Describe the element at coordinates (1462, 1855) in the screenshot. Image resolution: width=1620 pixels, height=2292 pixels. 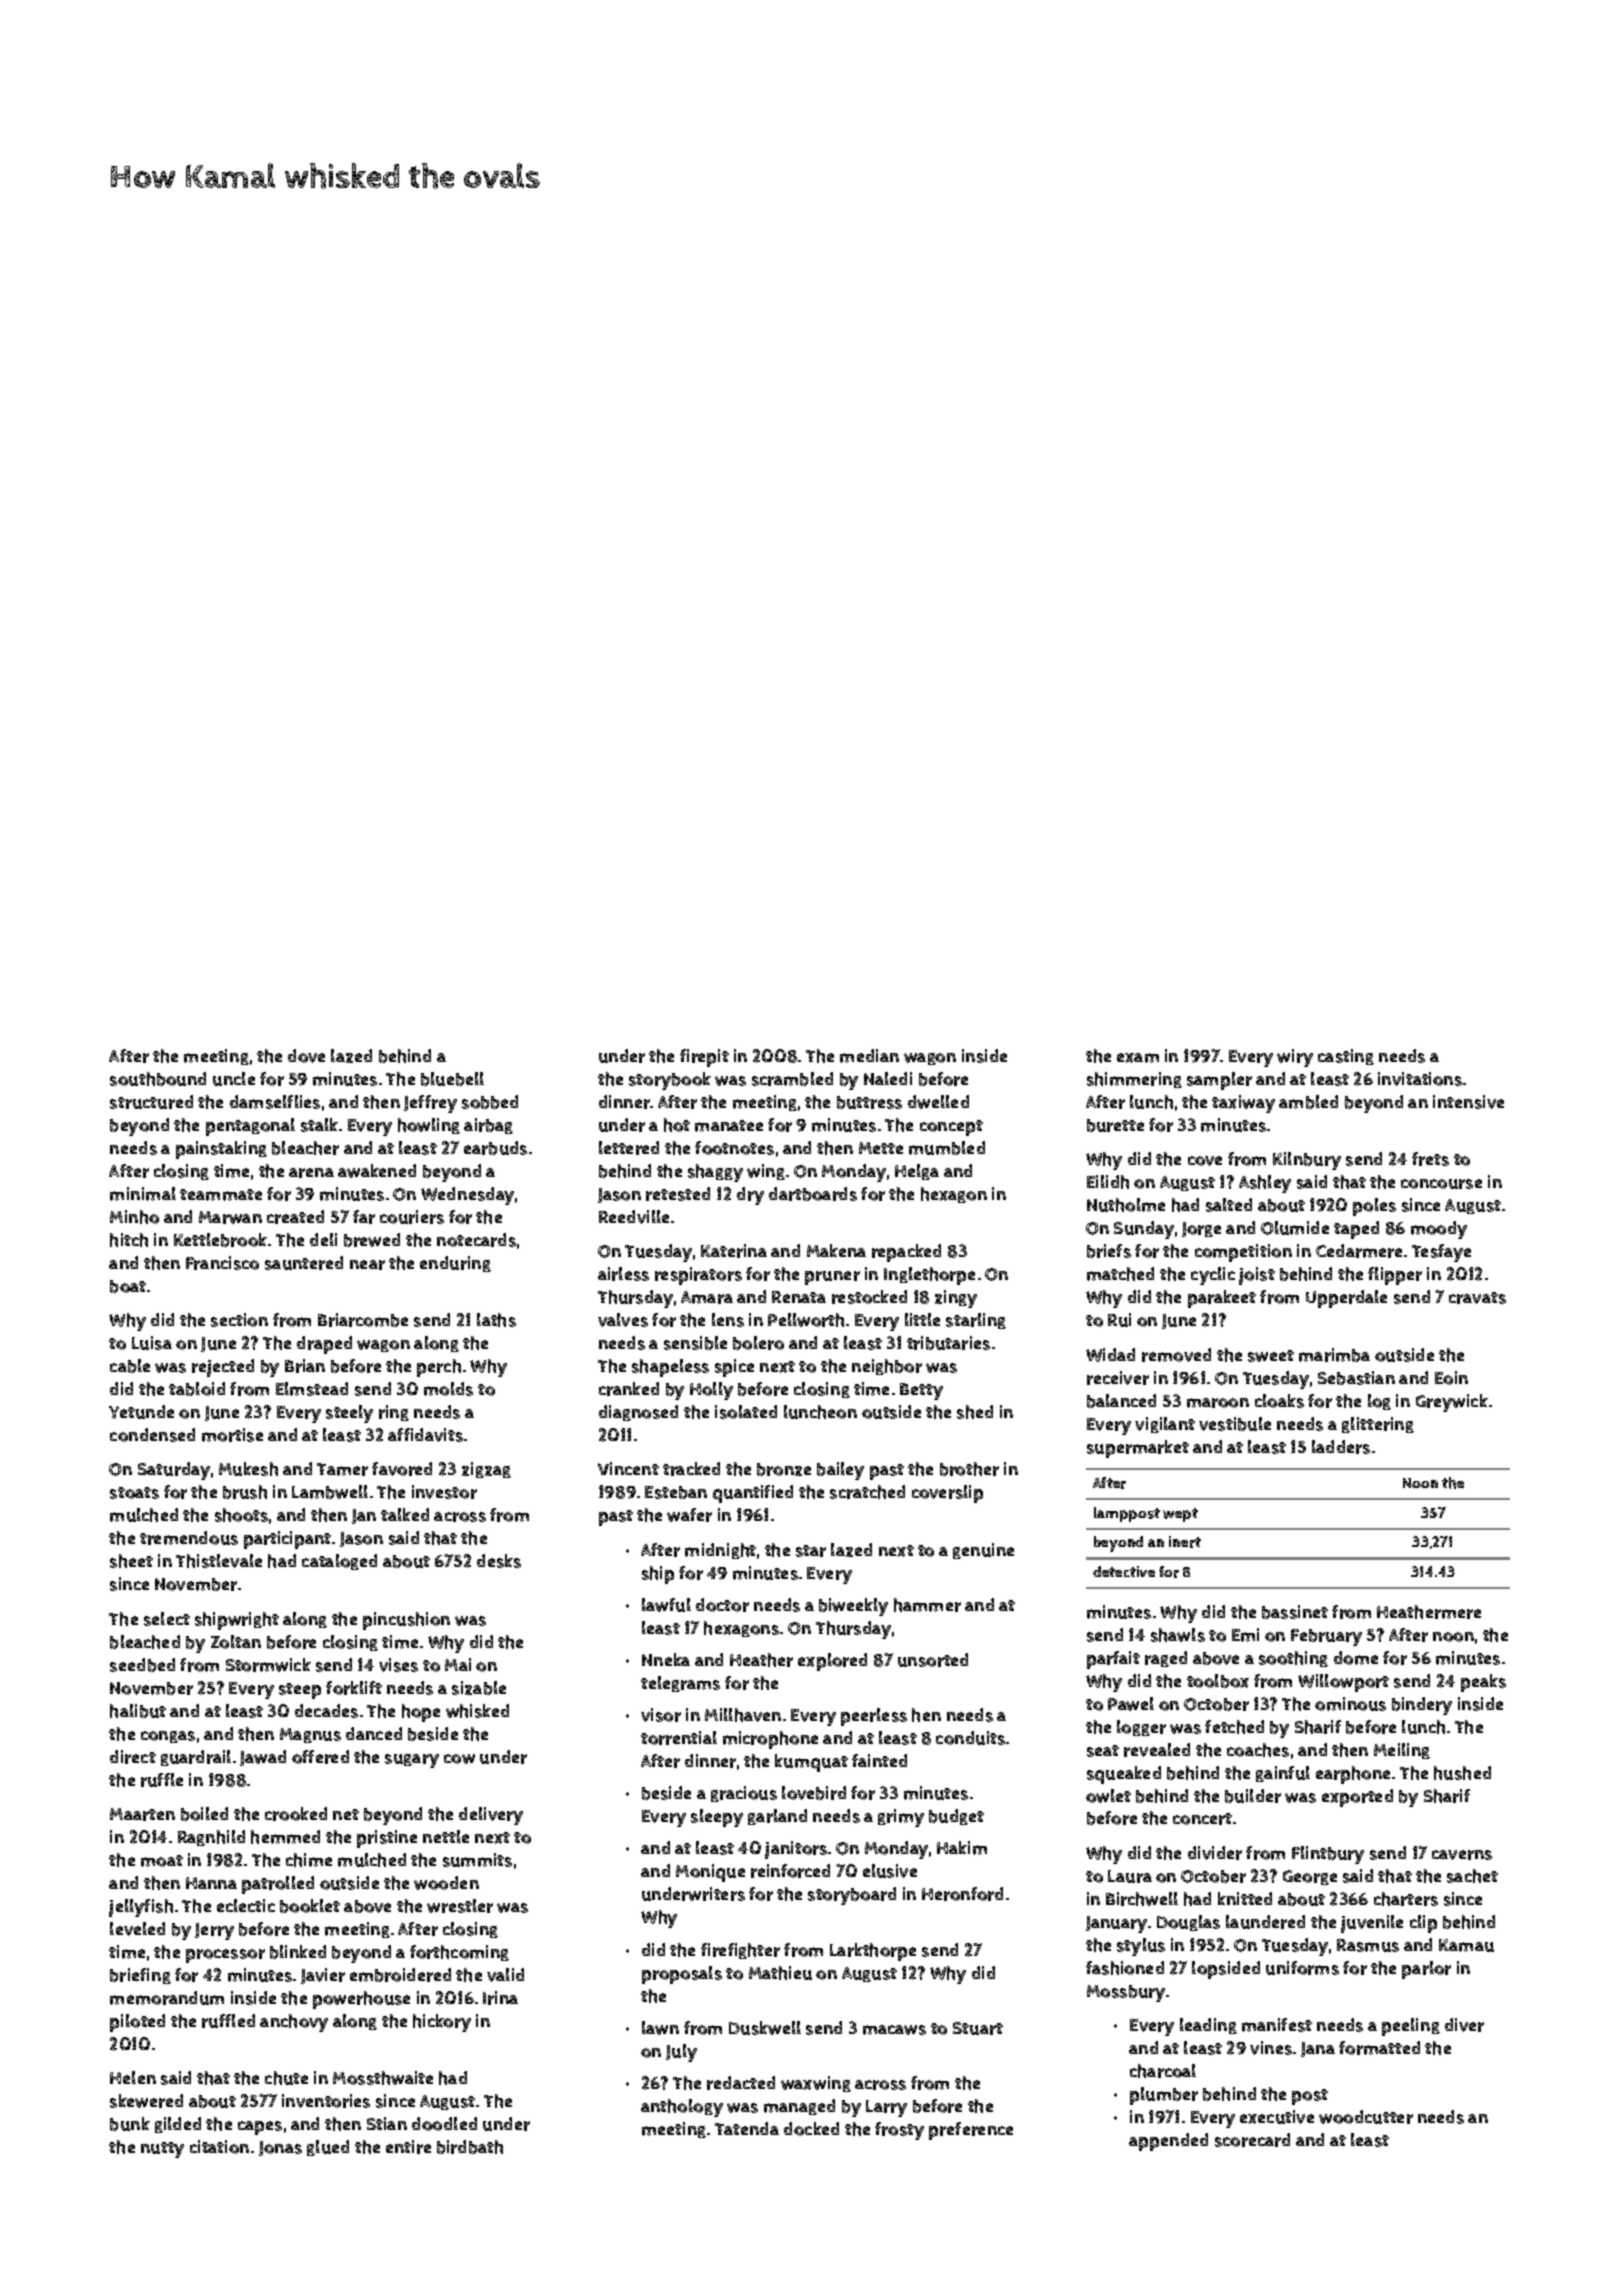
I see `caverns` at that location.
